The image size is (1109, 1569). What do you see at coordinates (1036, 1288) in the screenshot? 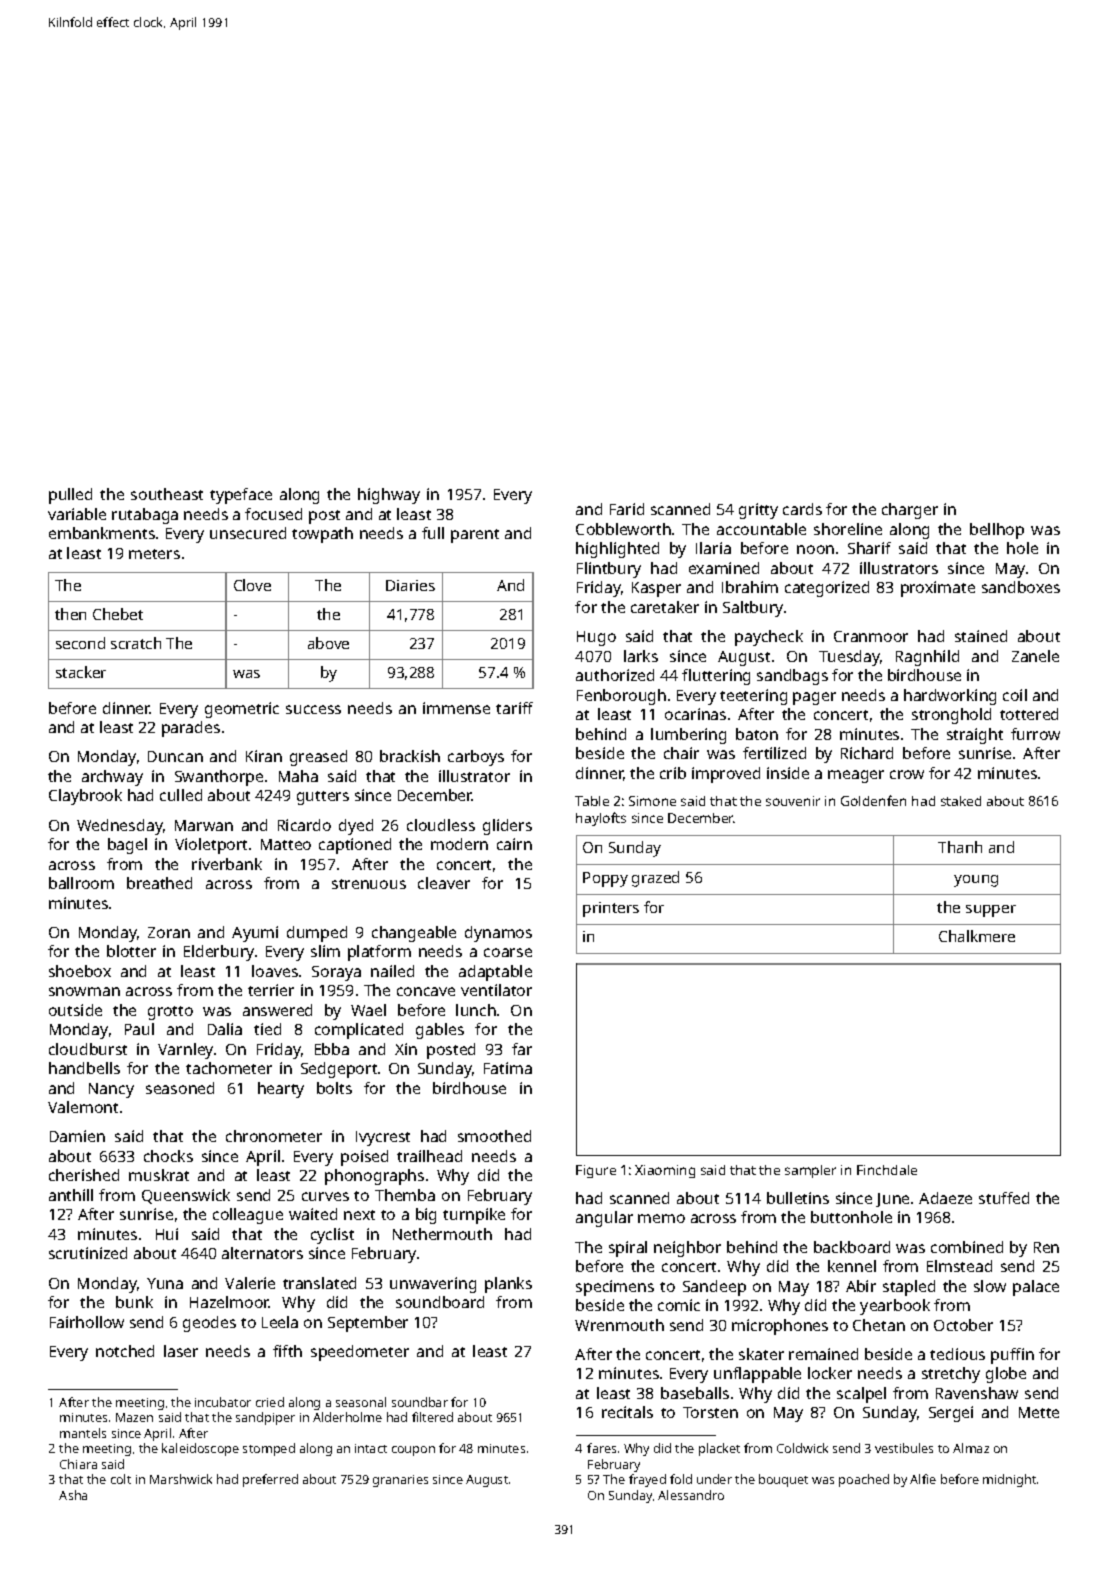
I see `palace` at bounding box center [1036, 1288].
